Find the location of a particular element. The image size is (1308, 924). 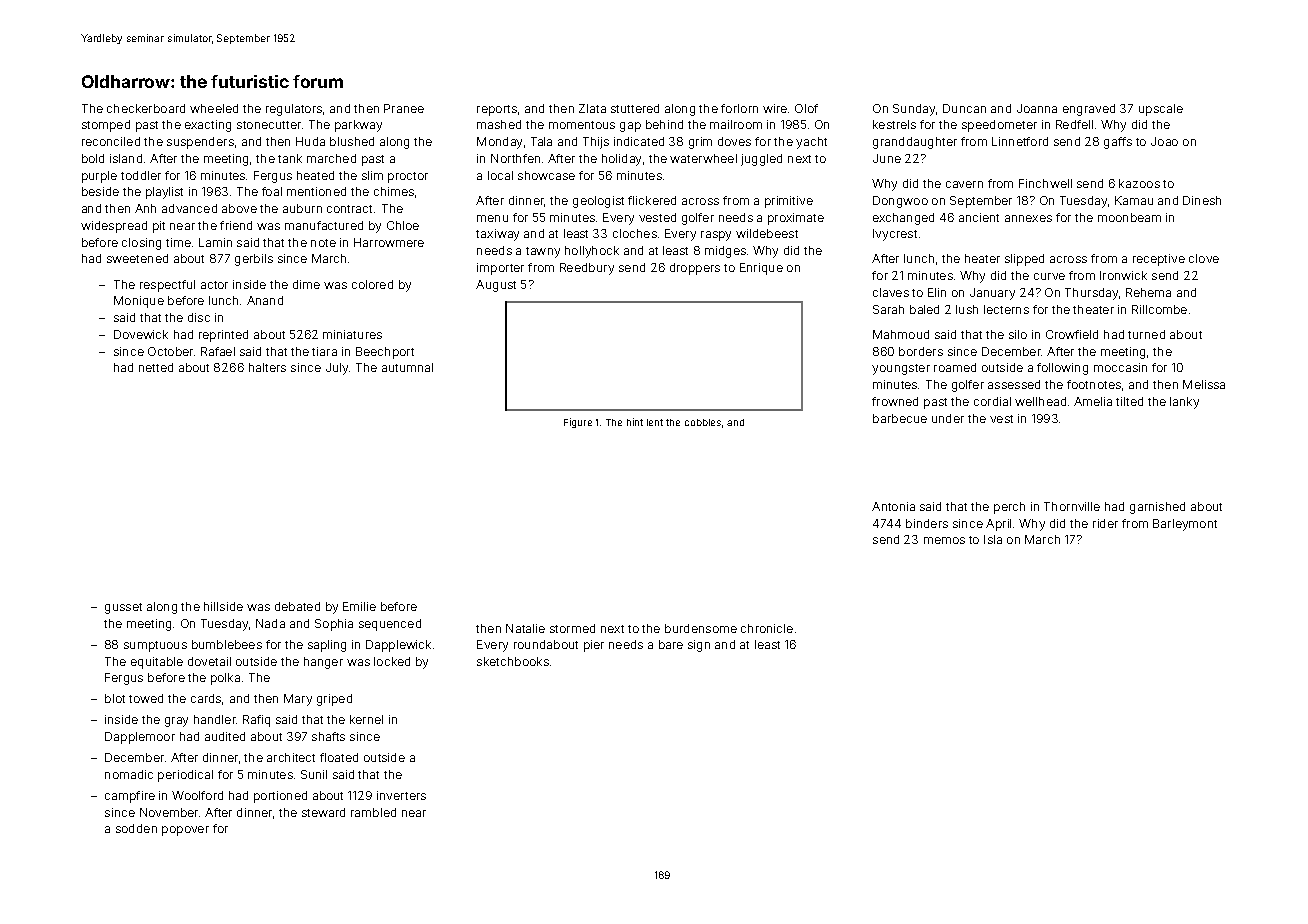

lanky is located at coordinates (1184, 403).
